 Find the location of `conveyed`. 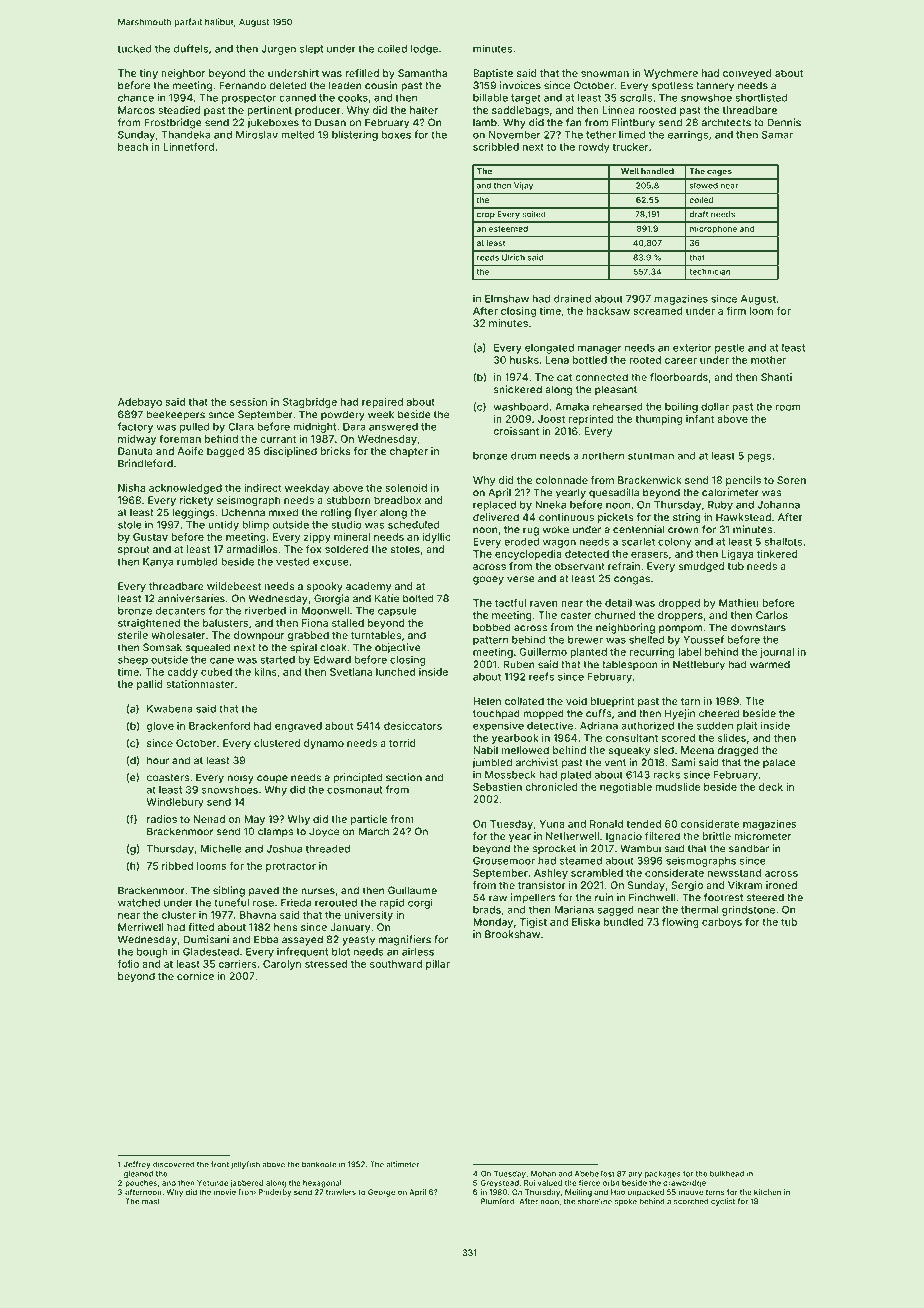

conveyed is located at coordinates (747, 74).
